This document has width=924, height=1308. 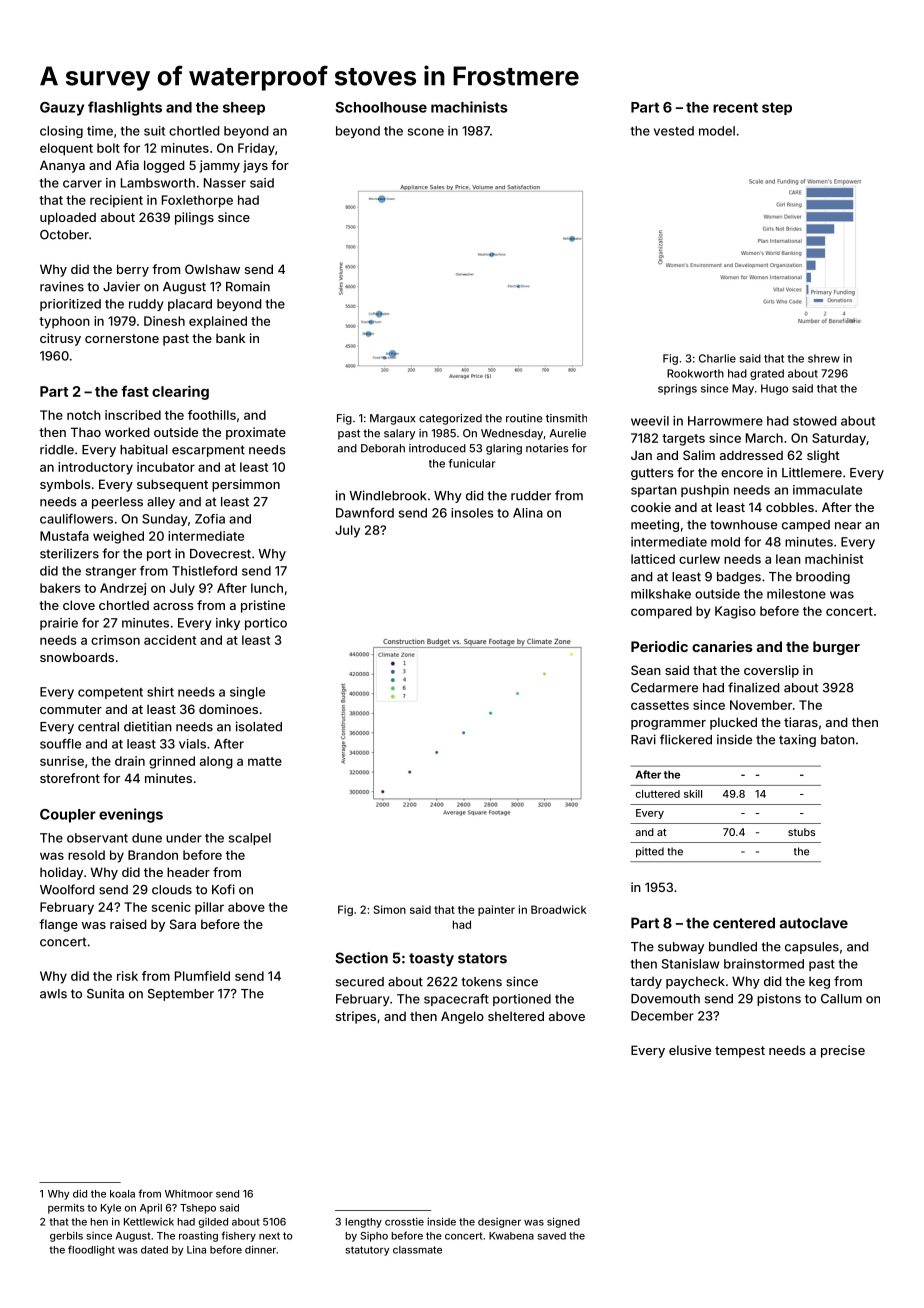 What do you see at coordinates (62, 109) in the document?
I see `Gauzy` at bounding box center [62, 109].
